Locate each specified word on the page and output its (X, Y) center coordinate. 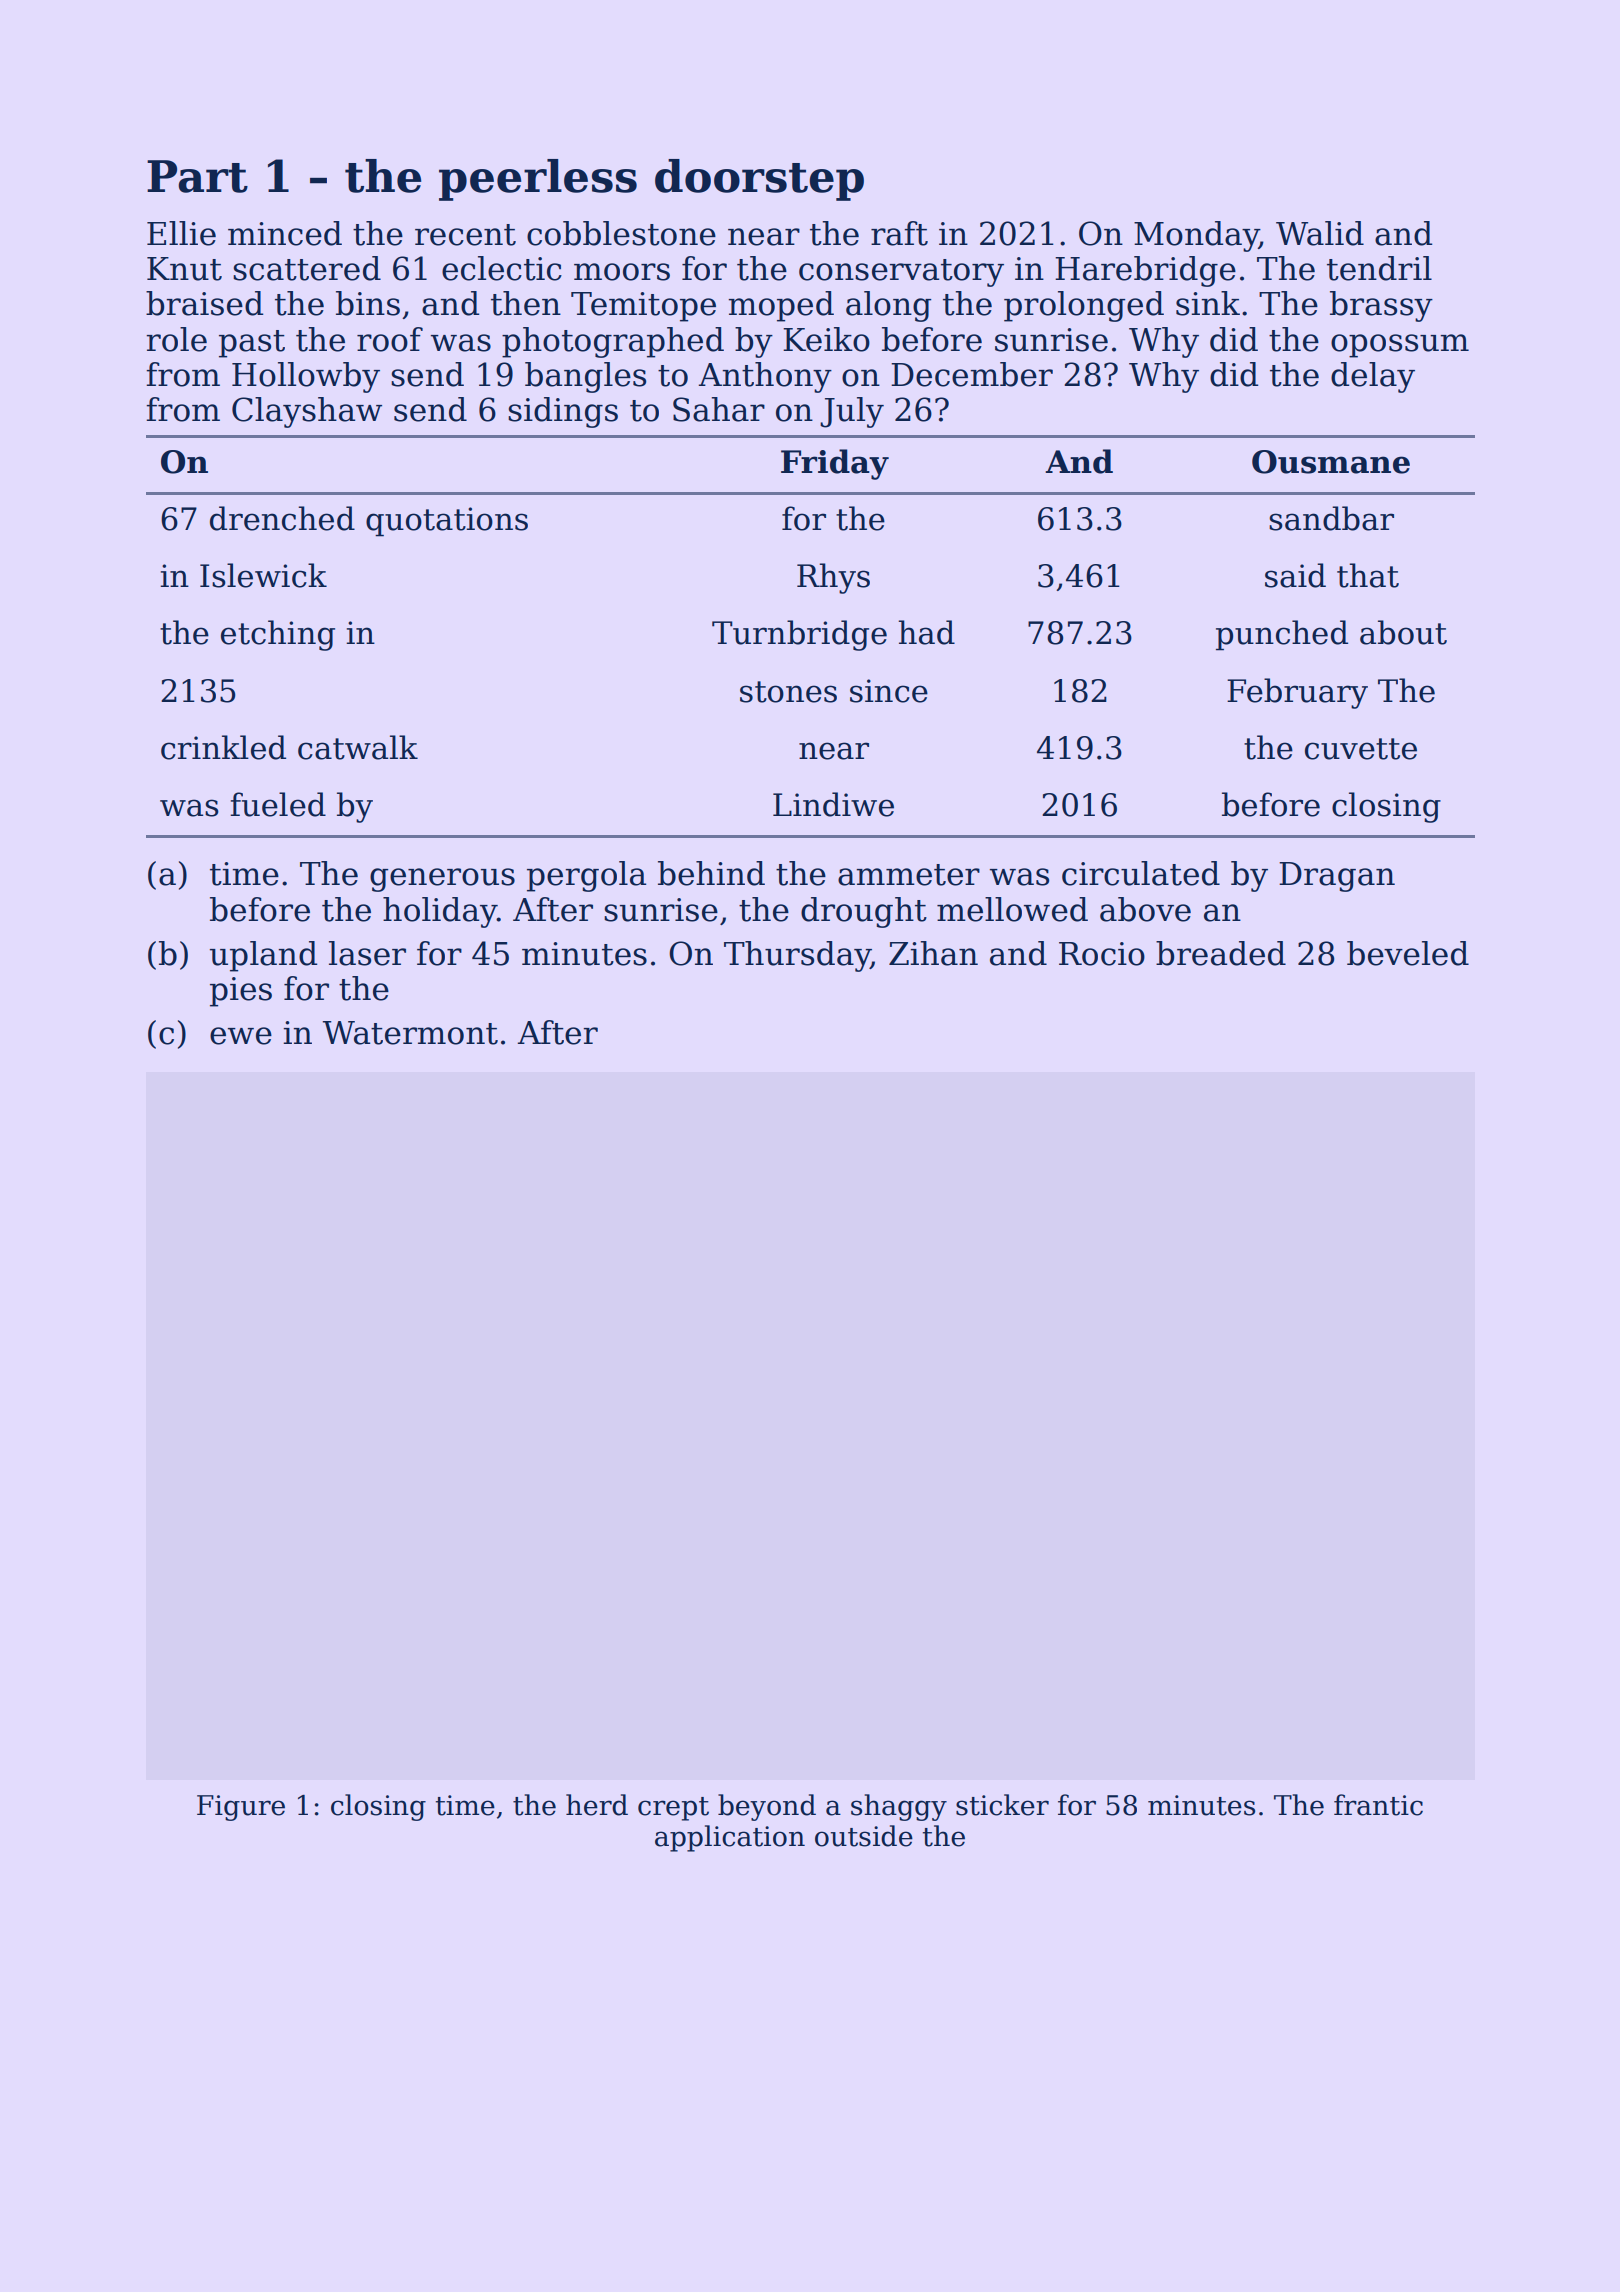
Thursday (797, 956)
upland (264, 956)
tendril (1379, 268)
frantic (1378, 1805)
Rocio (1102, 954)
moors (622, 272)
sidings (563, 412)
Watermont (410, 1033)
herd (597, 1805)
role (176, 339)
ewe (241, 1036)
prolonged (1084, 306)
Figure (241, 1808)
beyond (767, 1807)
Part (197, 176)
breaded (1221, 953)
